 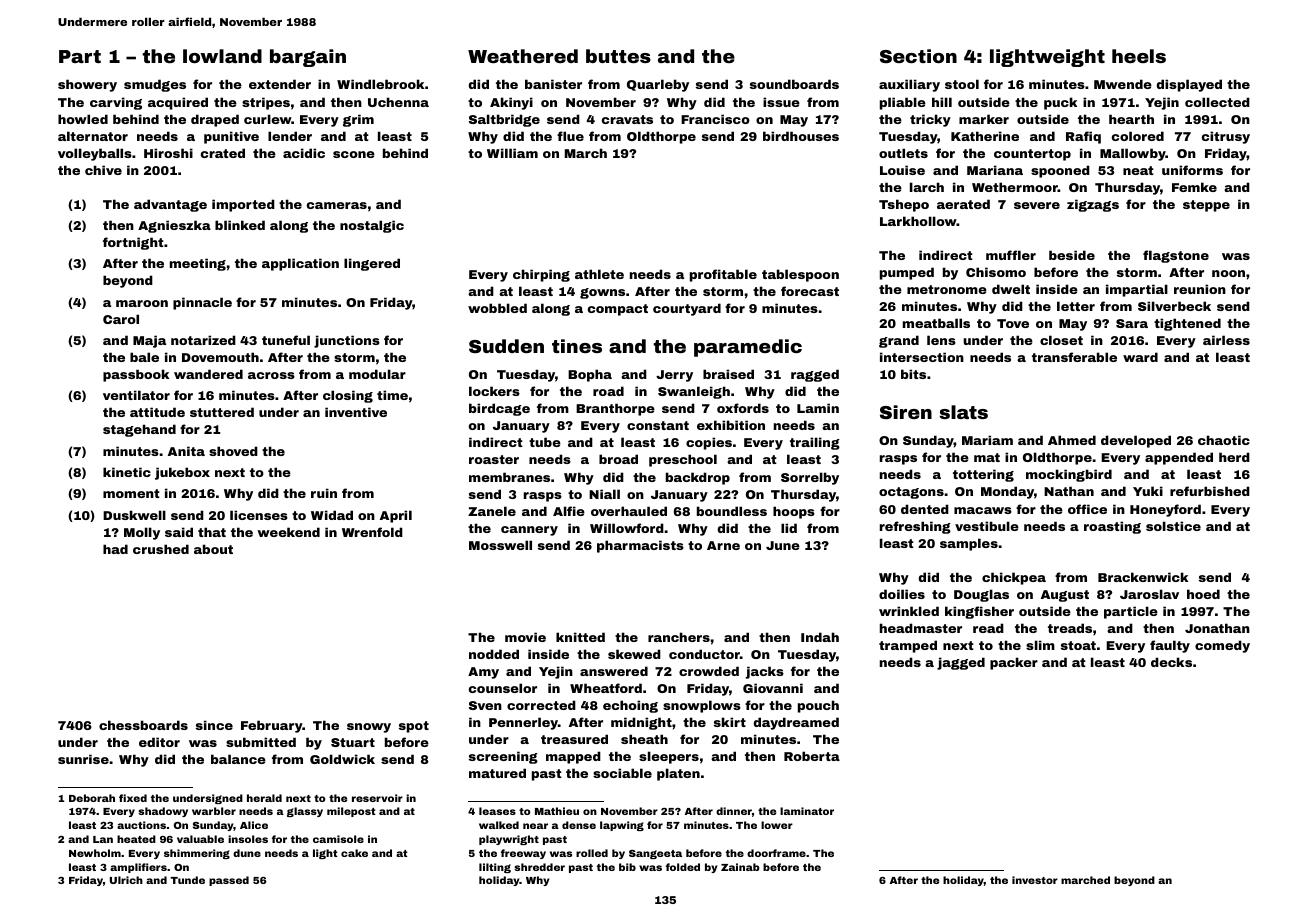 I want to click on Tunde, so click(x=187, y=880).
